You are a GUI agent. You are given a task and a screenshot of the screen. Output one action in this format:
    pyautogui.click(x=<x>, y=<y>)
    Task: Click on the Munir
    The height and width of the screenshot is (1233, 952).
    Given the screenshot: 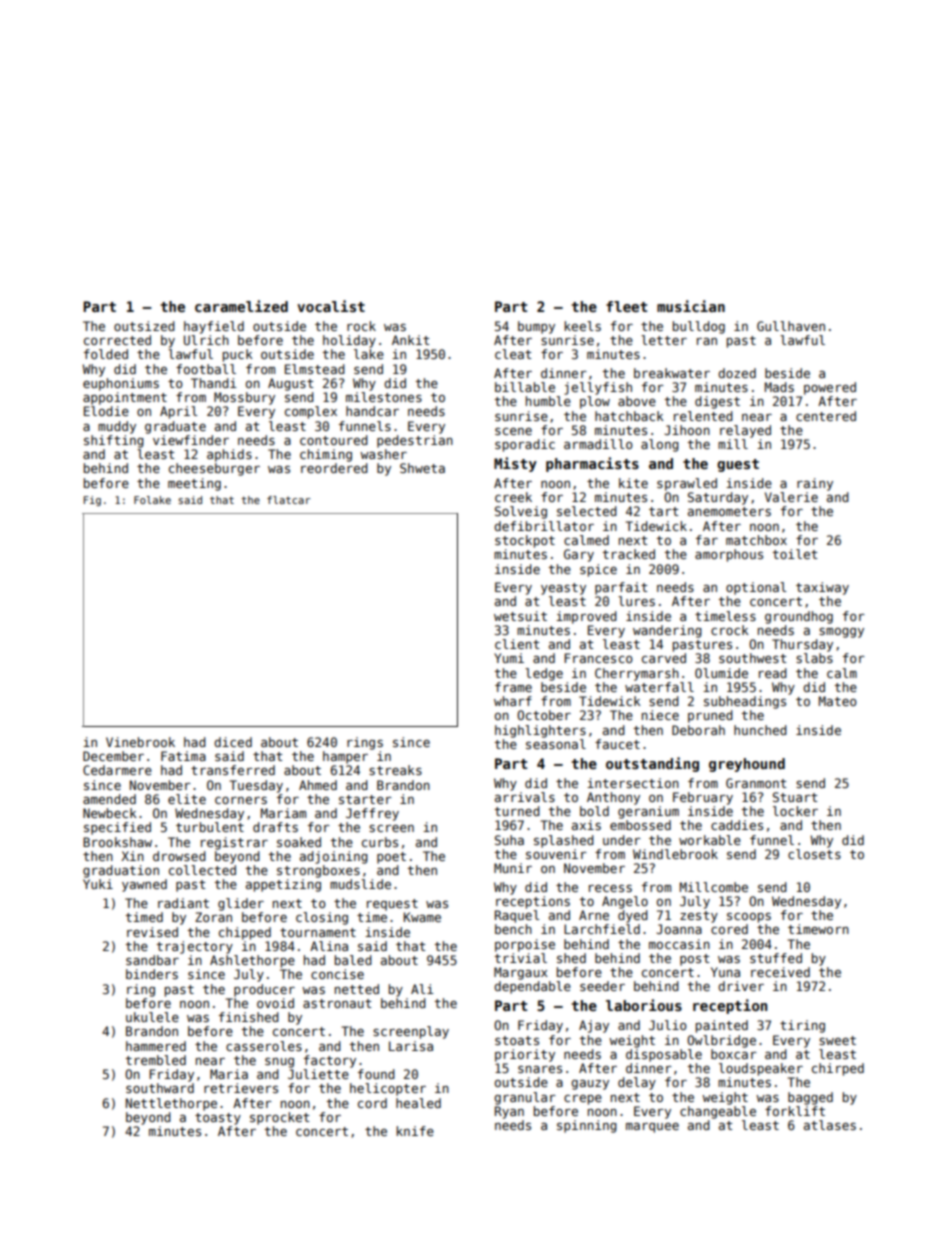 What is the action you would take?
    pyautogui.click(x=513, y=868)
